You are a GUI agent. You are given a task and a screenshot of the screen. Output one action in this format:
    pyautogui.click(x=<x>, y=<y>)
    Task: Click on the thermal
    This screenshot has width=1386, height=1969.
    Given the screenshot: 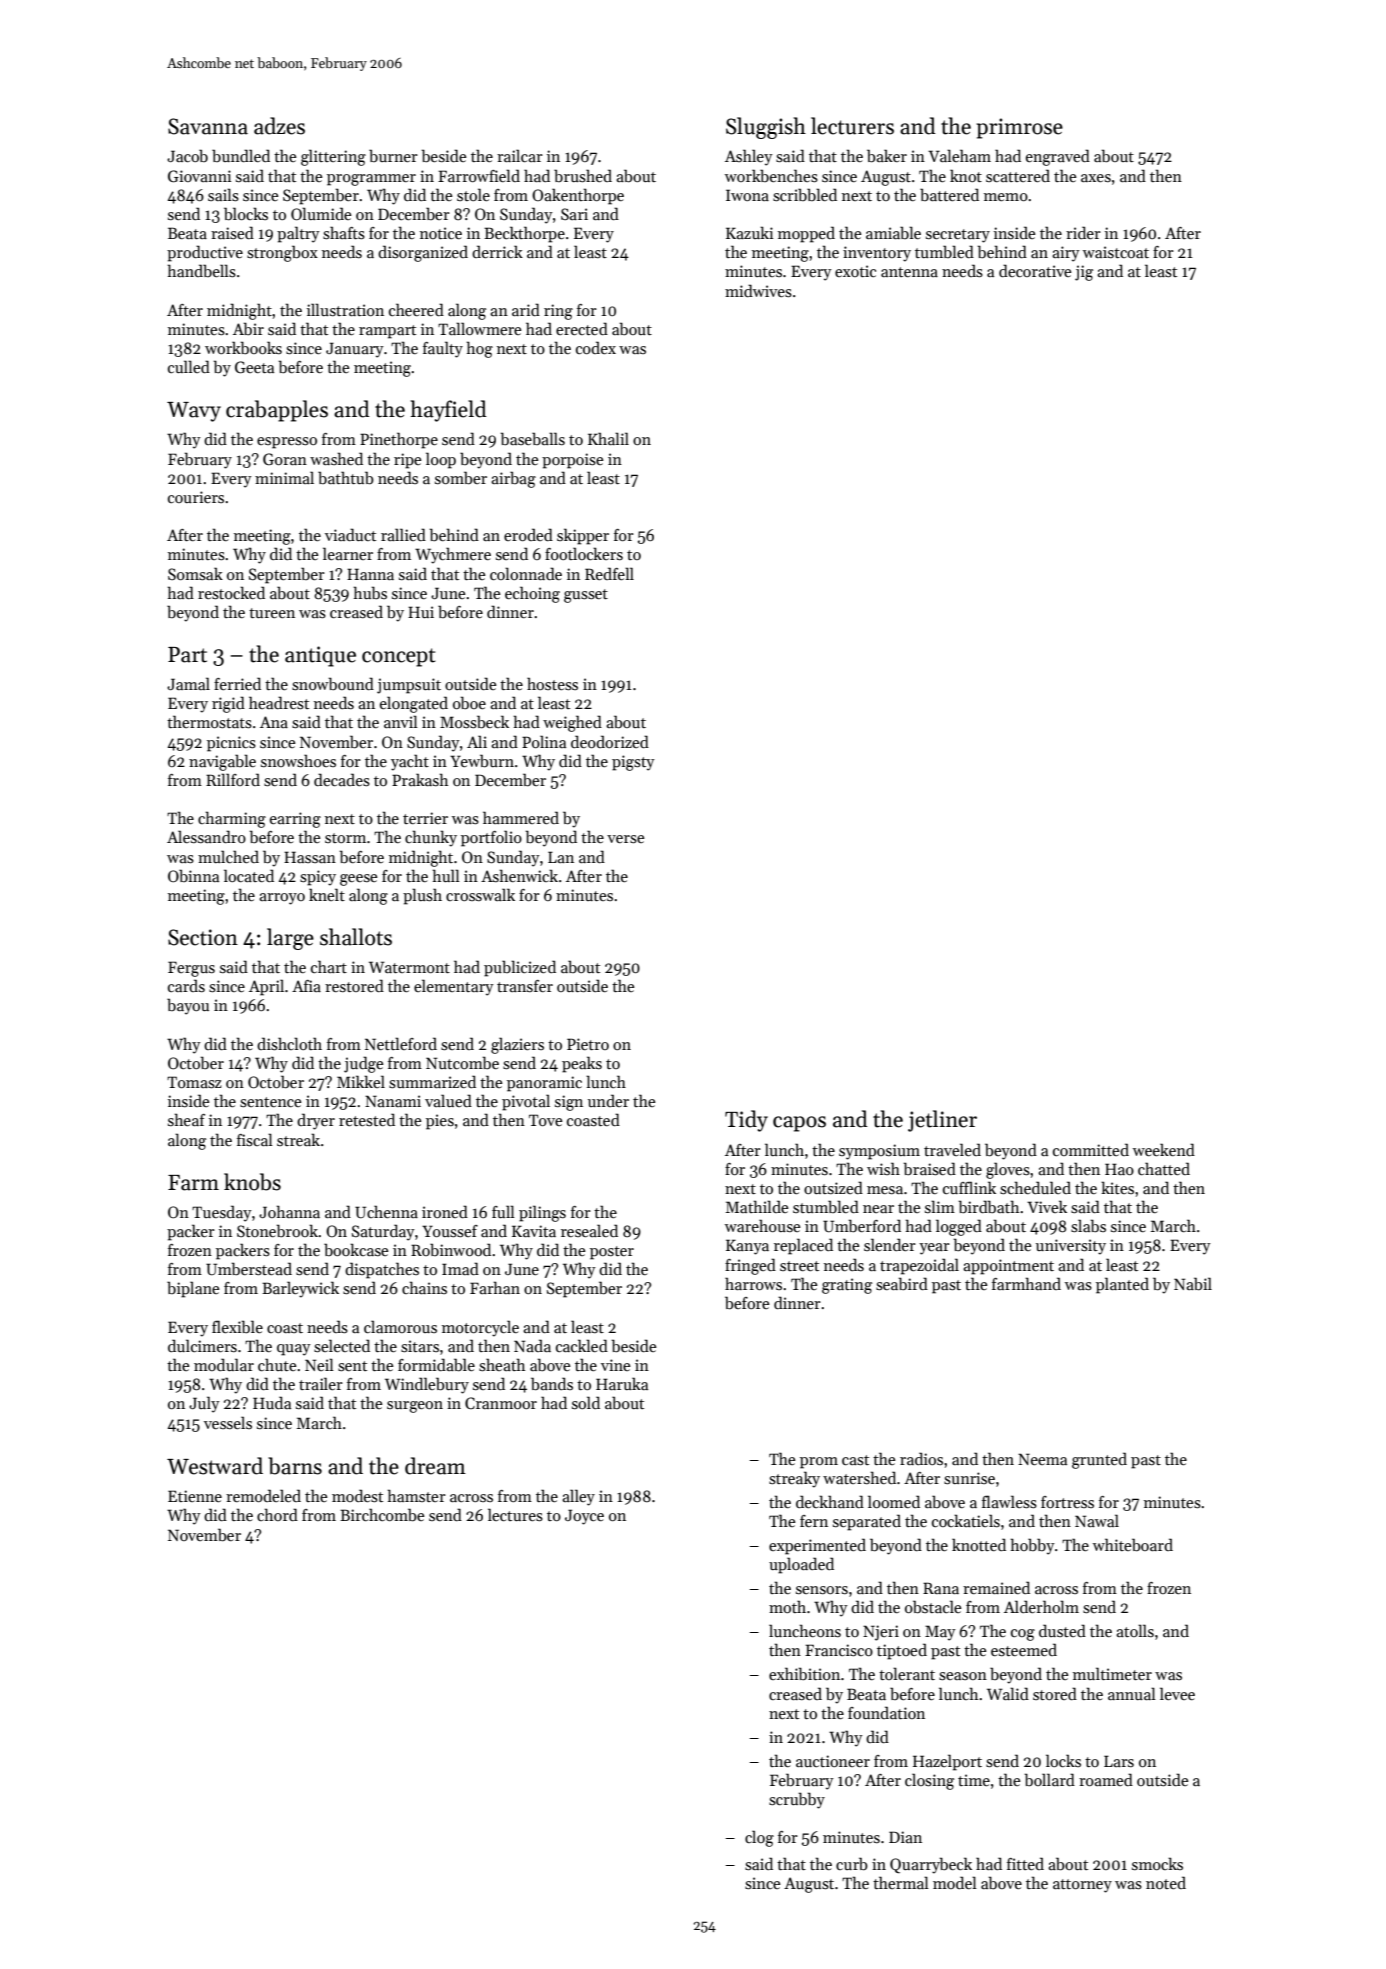 What is the action you would take?
    pyautogui.click(x=901, y=1882)
